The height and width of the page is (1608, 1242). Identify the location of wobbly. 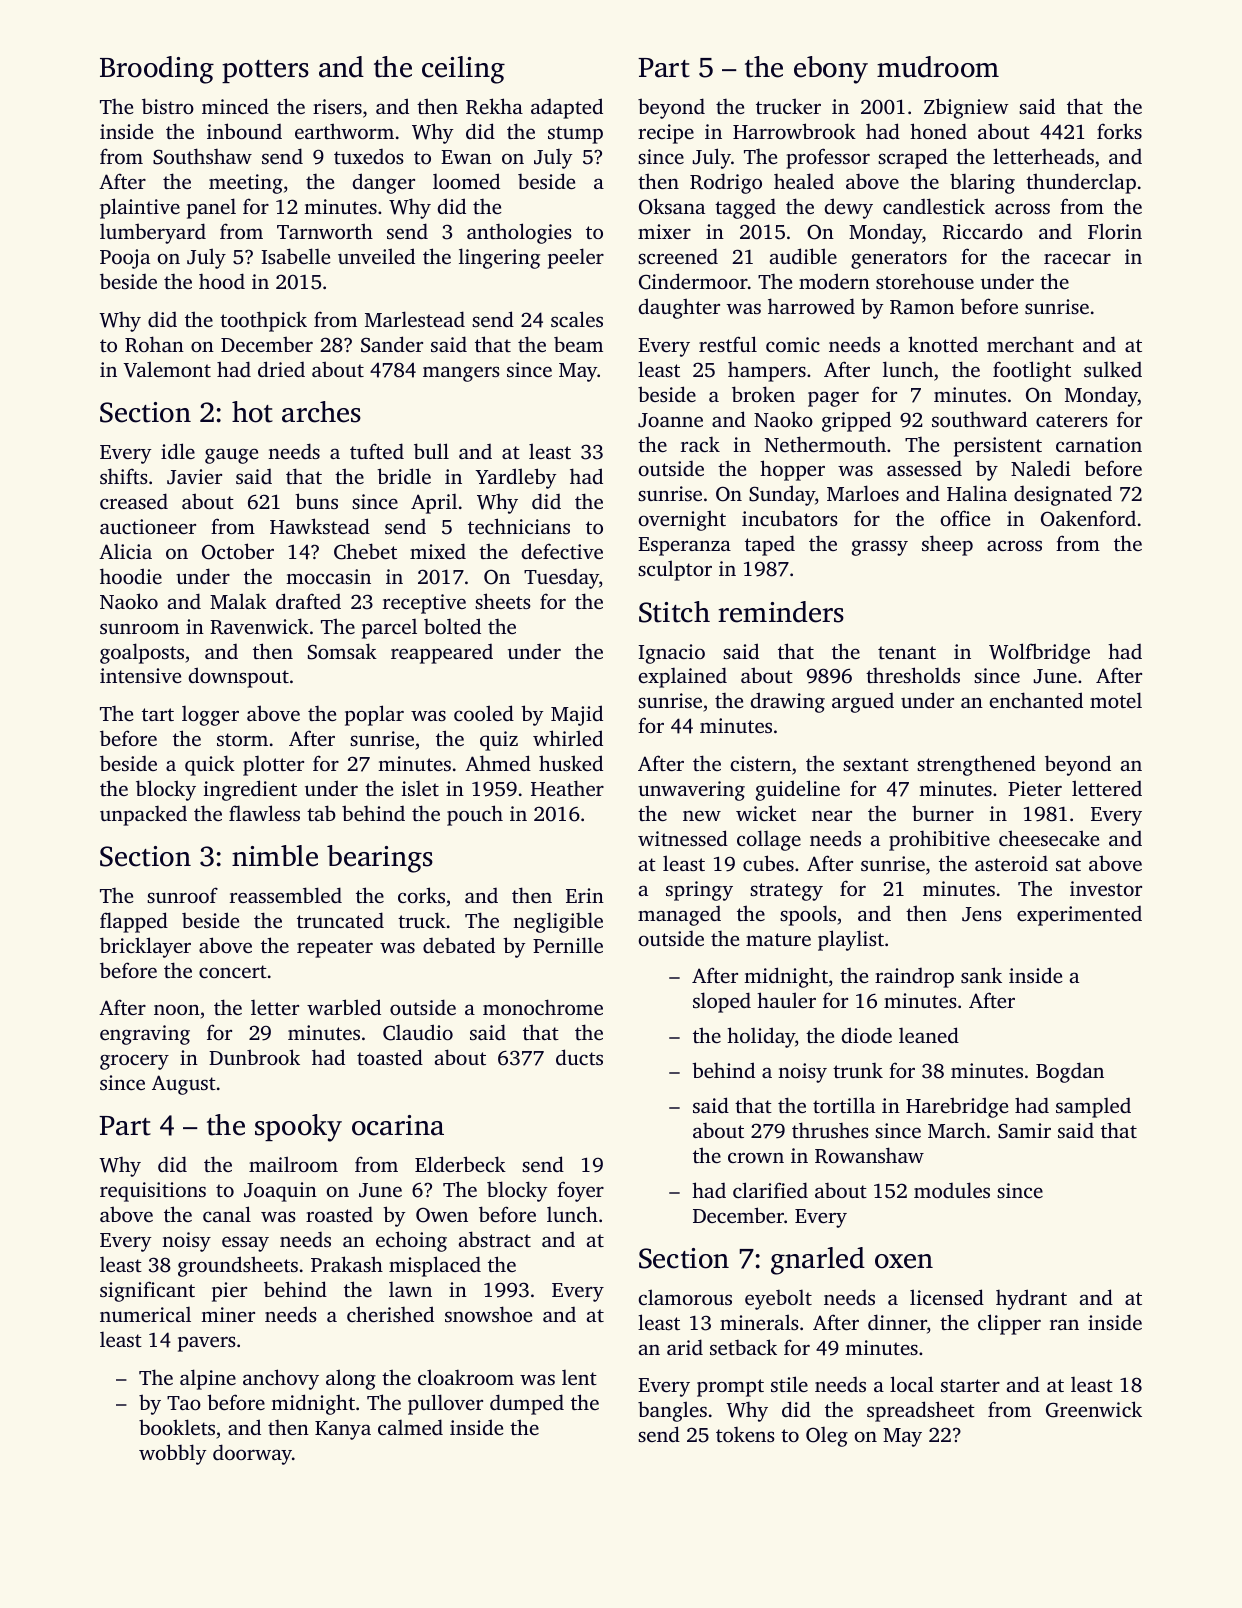
(173, 1454).
